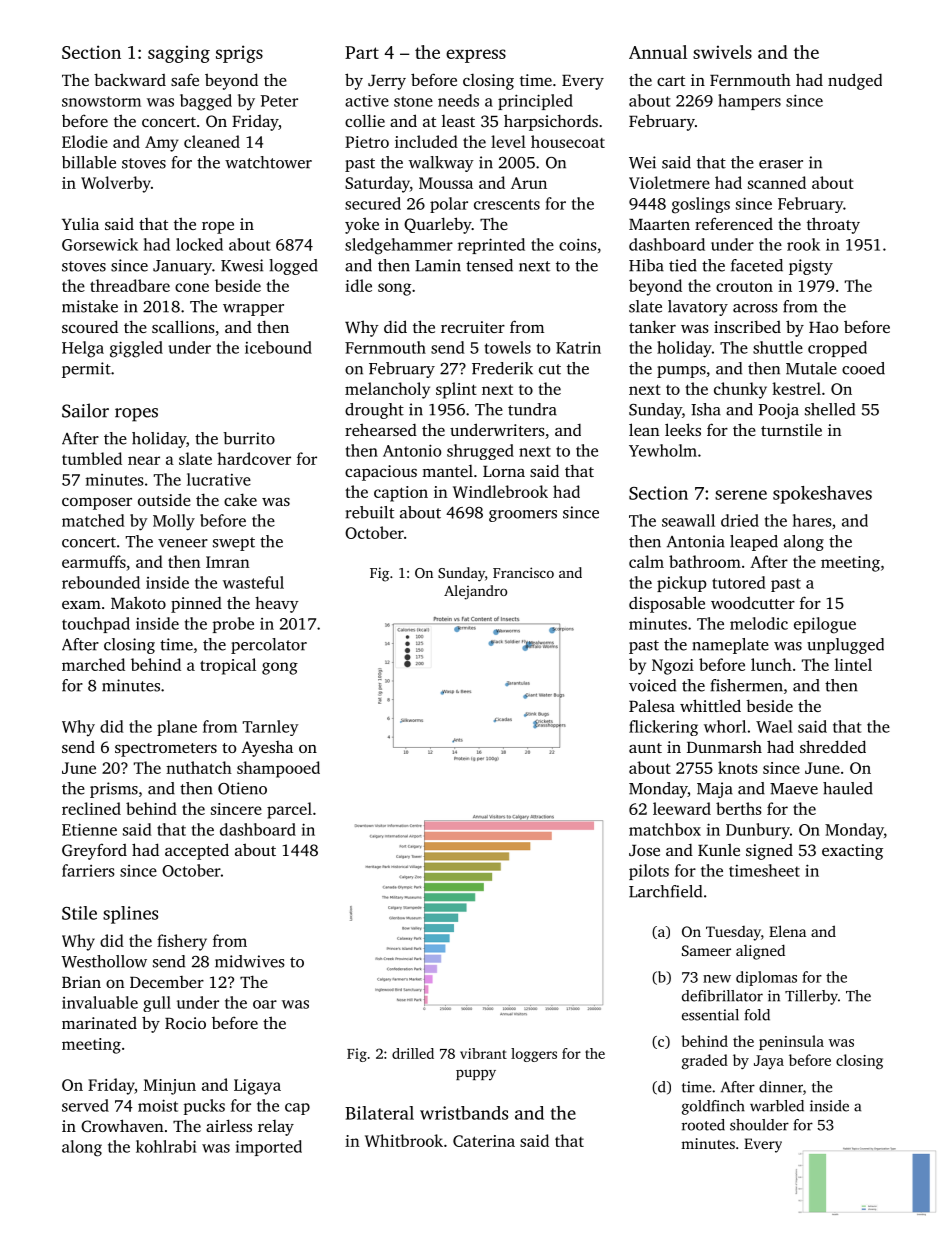 This document has height=1233, width=952. What do you see at coordinates (577, 244) in the document?
I see `coins` at bounding box center [577, 244].
